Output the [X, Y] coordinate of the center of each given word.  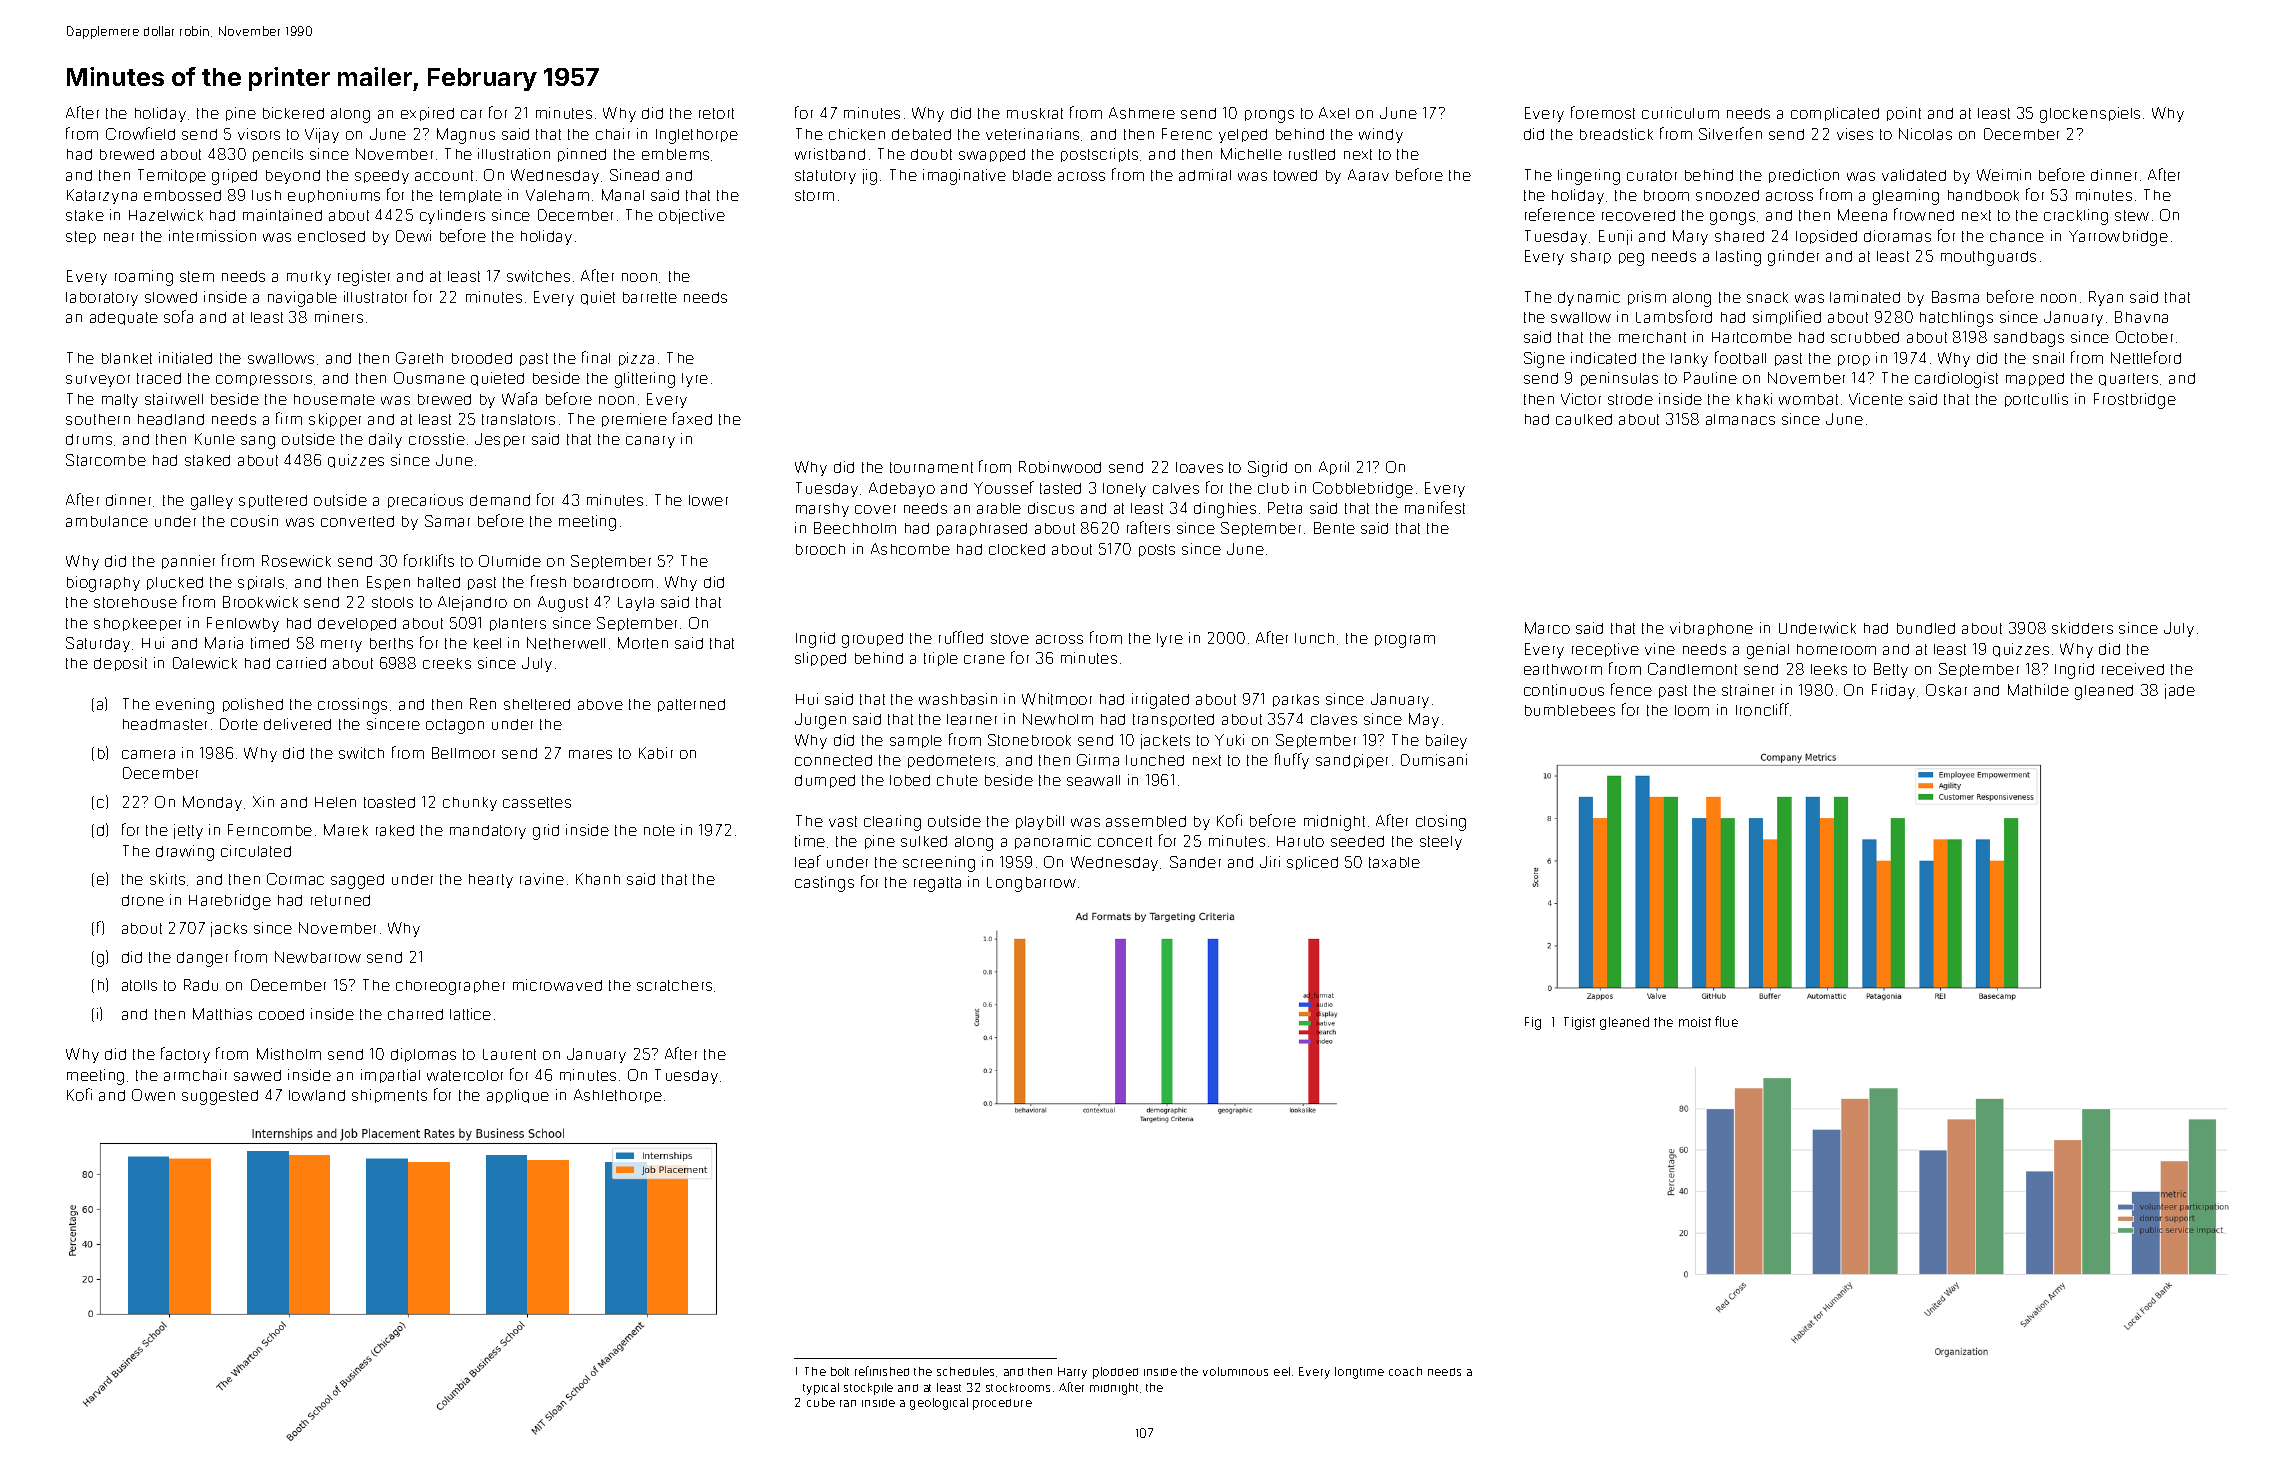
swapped [992, 155]
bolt [840, 1371]
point [1904, 114]
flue [1726, 1021]
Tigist [1579, 1023]
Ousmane [429, 378]
